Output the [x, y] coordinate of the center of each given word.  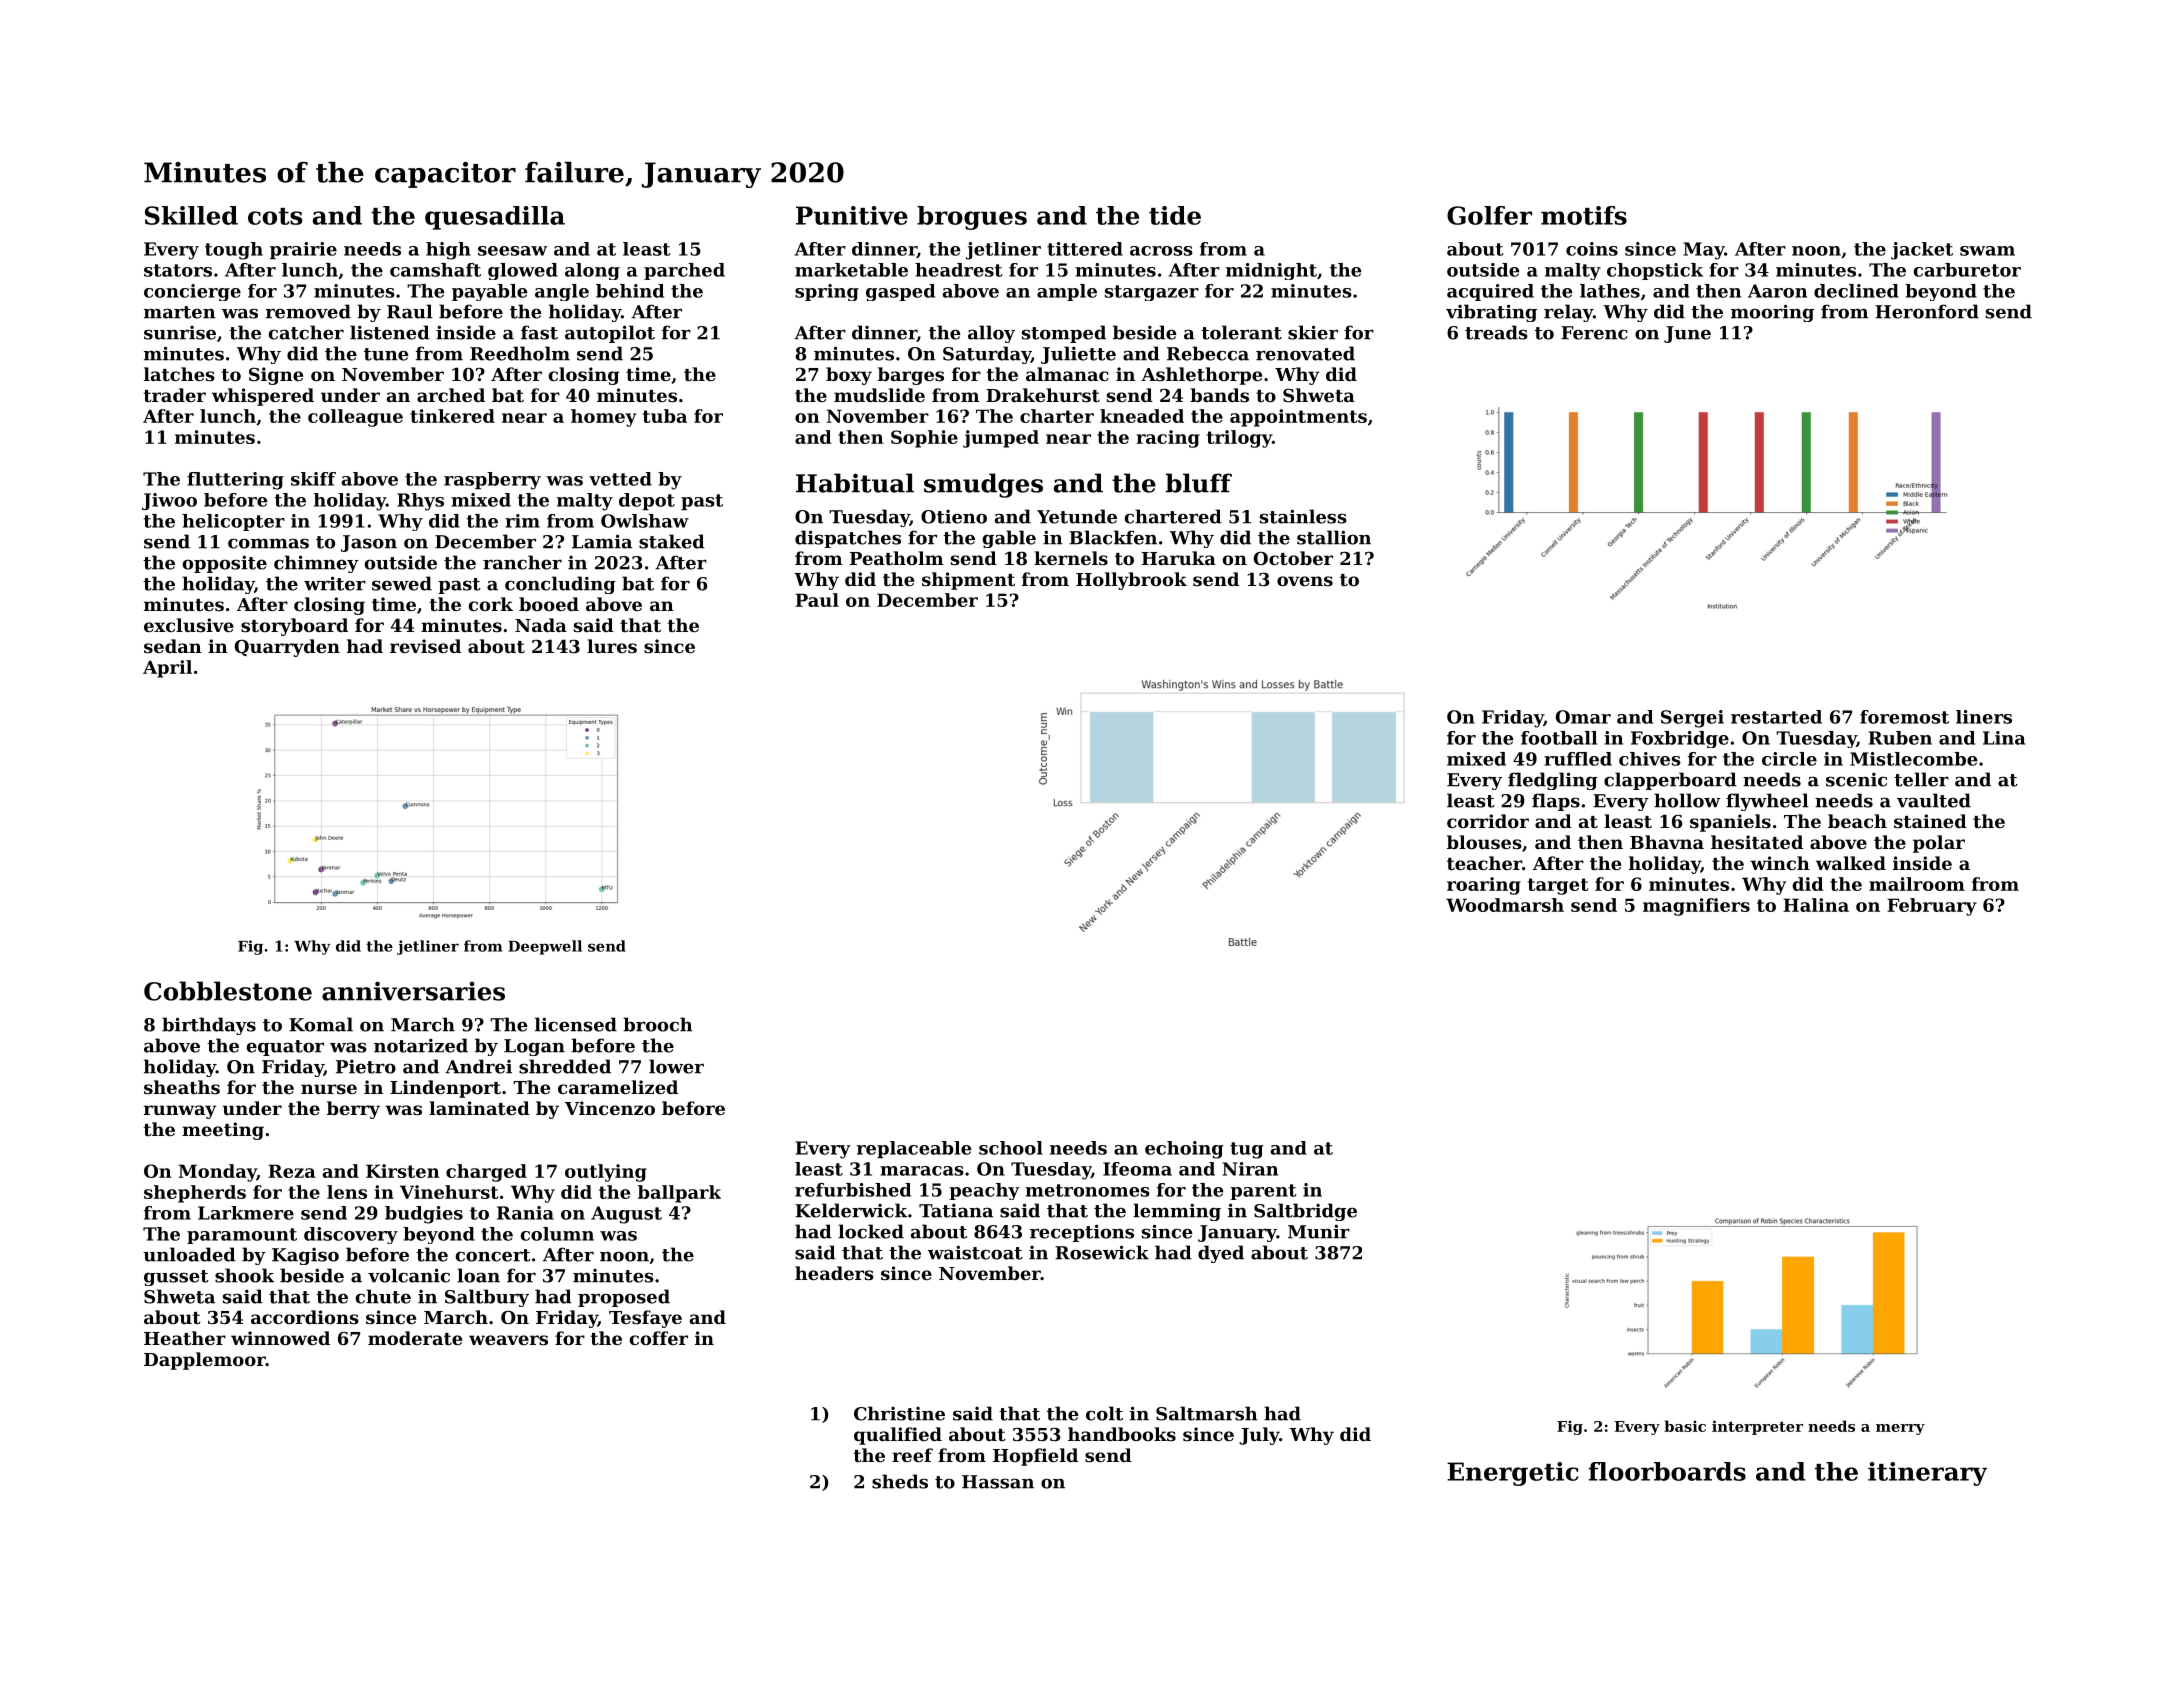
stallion [1334, 537]
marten [180, 312]
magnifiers [1696, 907]
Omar [1583, 717]
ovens [1305, 581]
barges [911, 376]
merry [1900, 1429]
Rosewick [1102, 1252]
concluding [560, 585]
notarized [421, 1045]
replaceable [914, 1149]
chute [383, 1296]
